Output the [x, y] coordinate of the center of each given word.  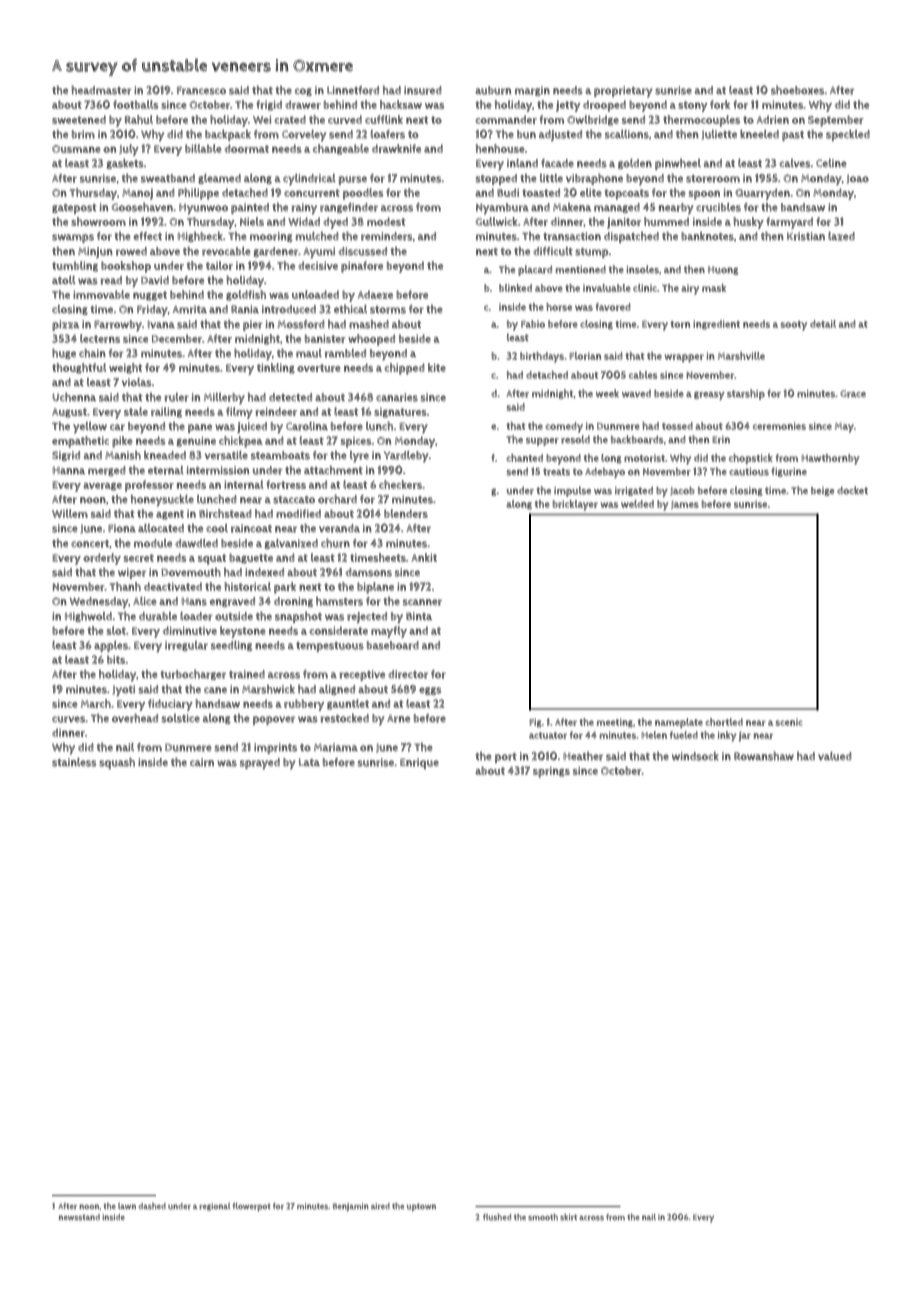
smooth [543, 1217]
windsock [695, 756]
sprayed [260, 764]
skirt [568, 1217]
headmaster [102, 90]
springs [551, 772]
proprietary [623, 92]
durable [158, 616]
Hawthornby [830, 459]
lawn [127, 1206]
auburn [493, 90]
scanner [422, 602]
